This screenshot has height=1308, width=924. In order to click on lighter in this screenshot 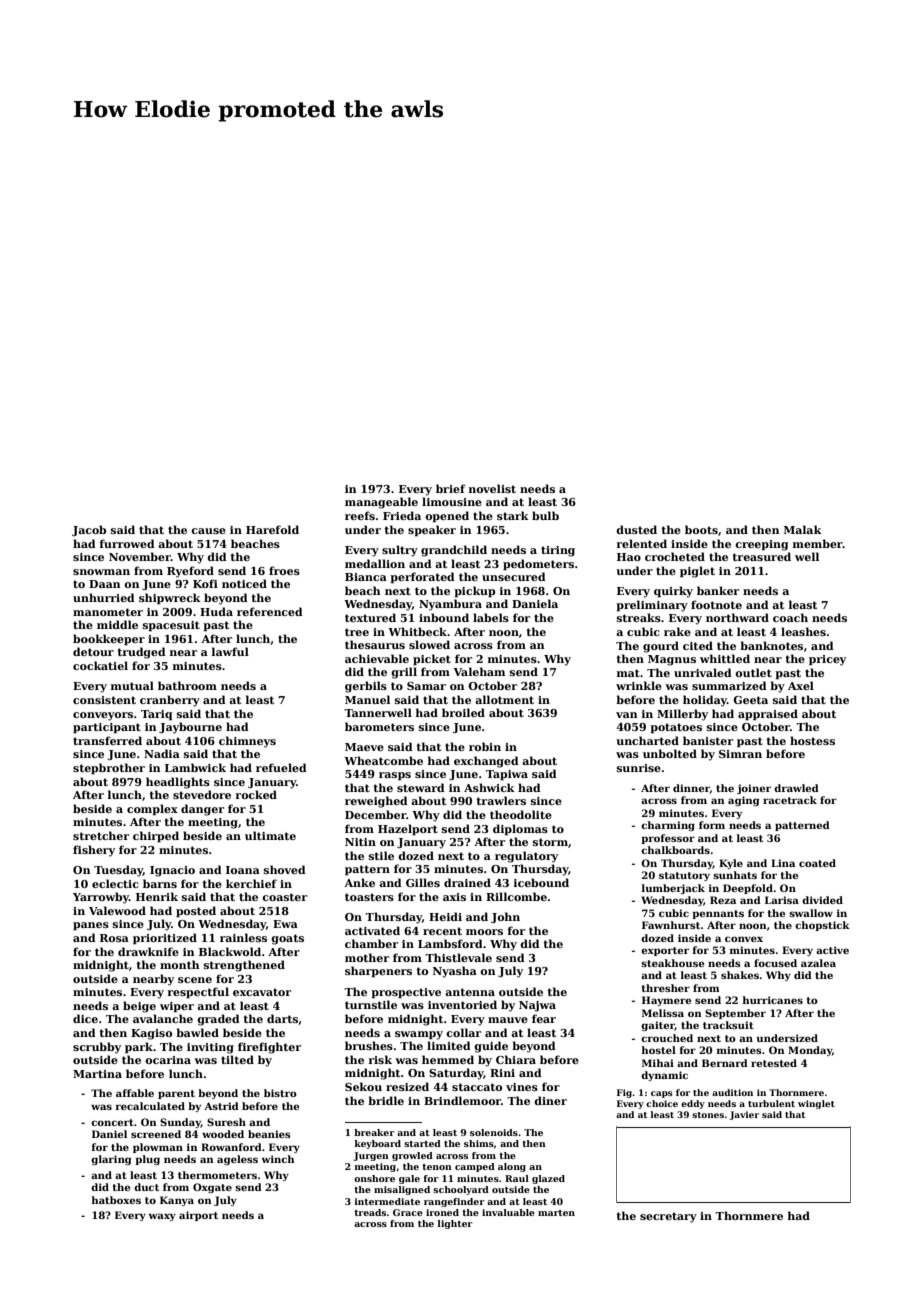, I will do `click(455, 1224)`.
